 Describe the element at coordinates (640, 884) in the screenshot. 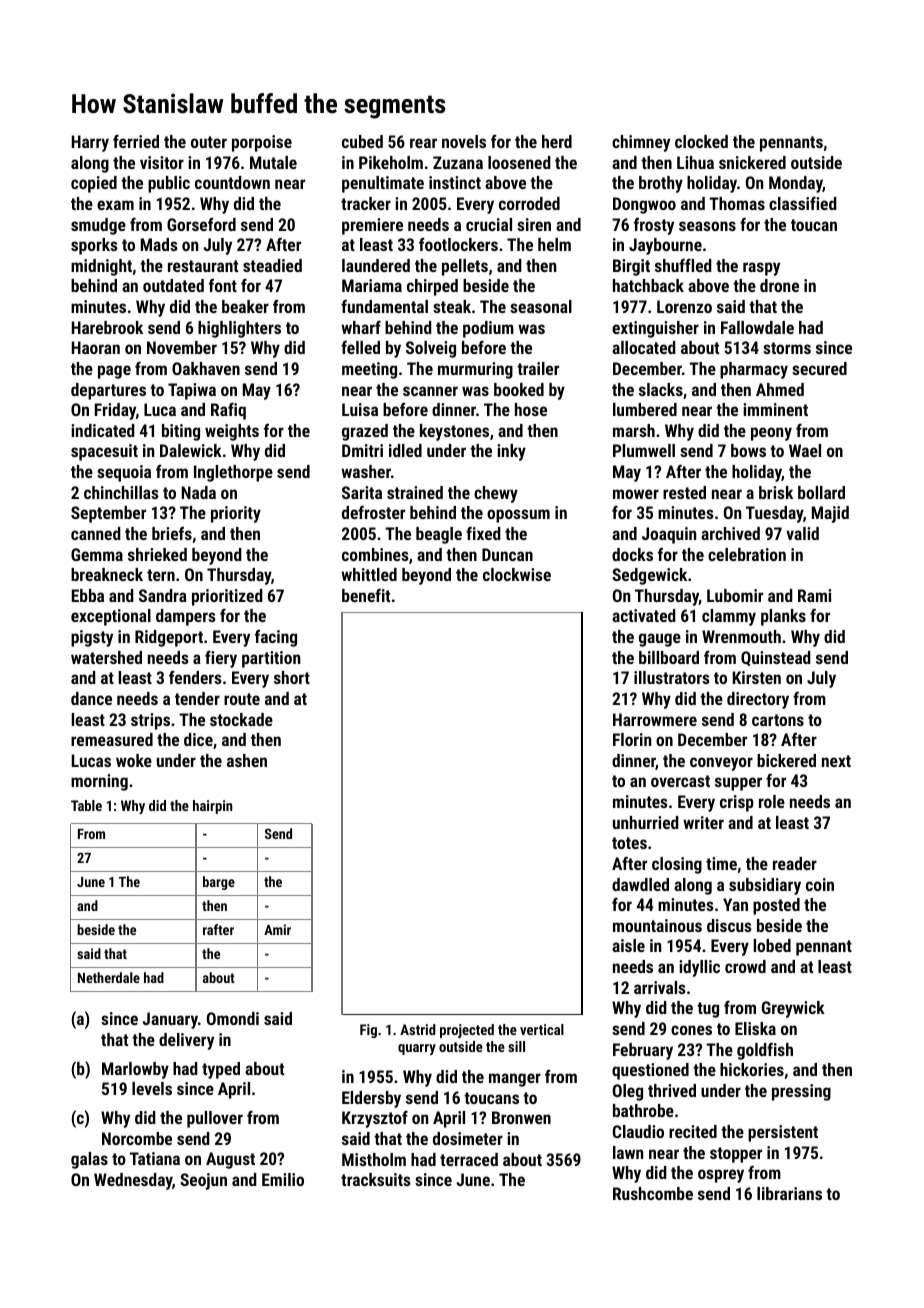

I see `dawdled` at that location.
